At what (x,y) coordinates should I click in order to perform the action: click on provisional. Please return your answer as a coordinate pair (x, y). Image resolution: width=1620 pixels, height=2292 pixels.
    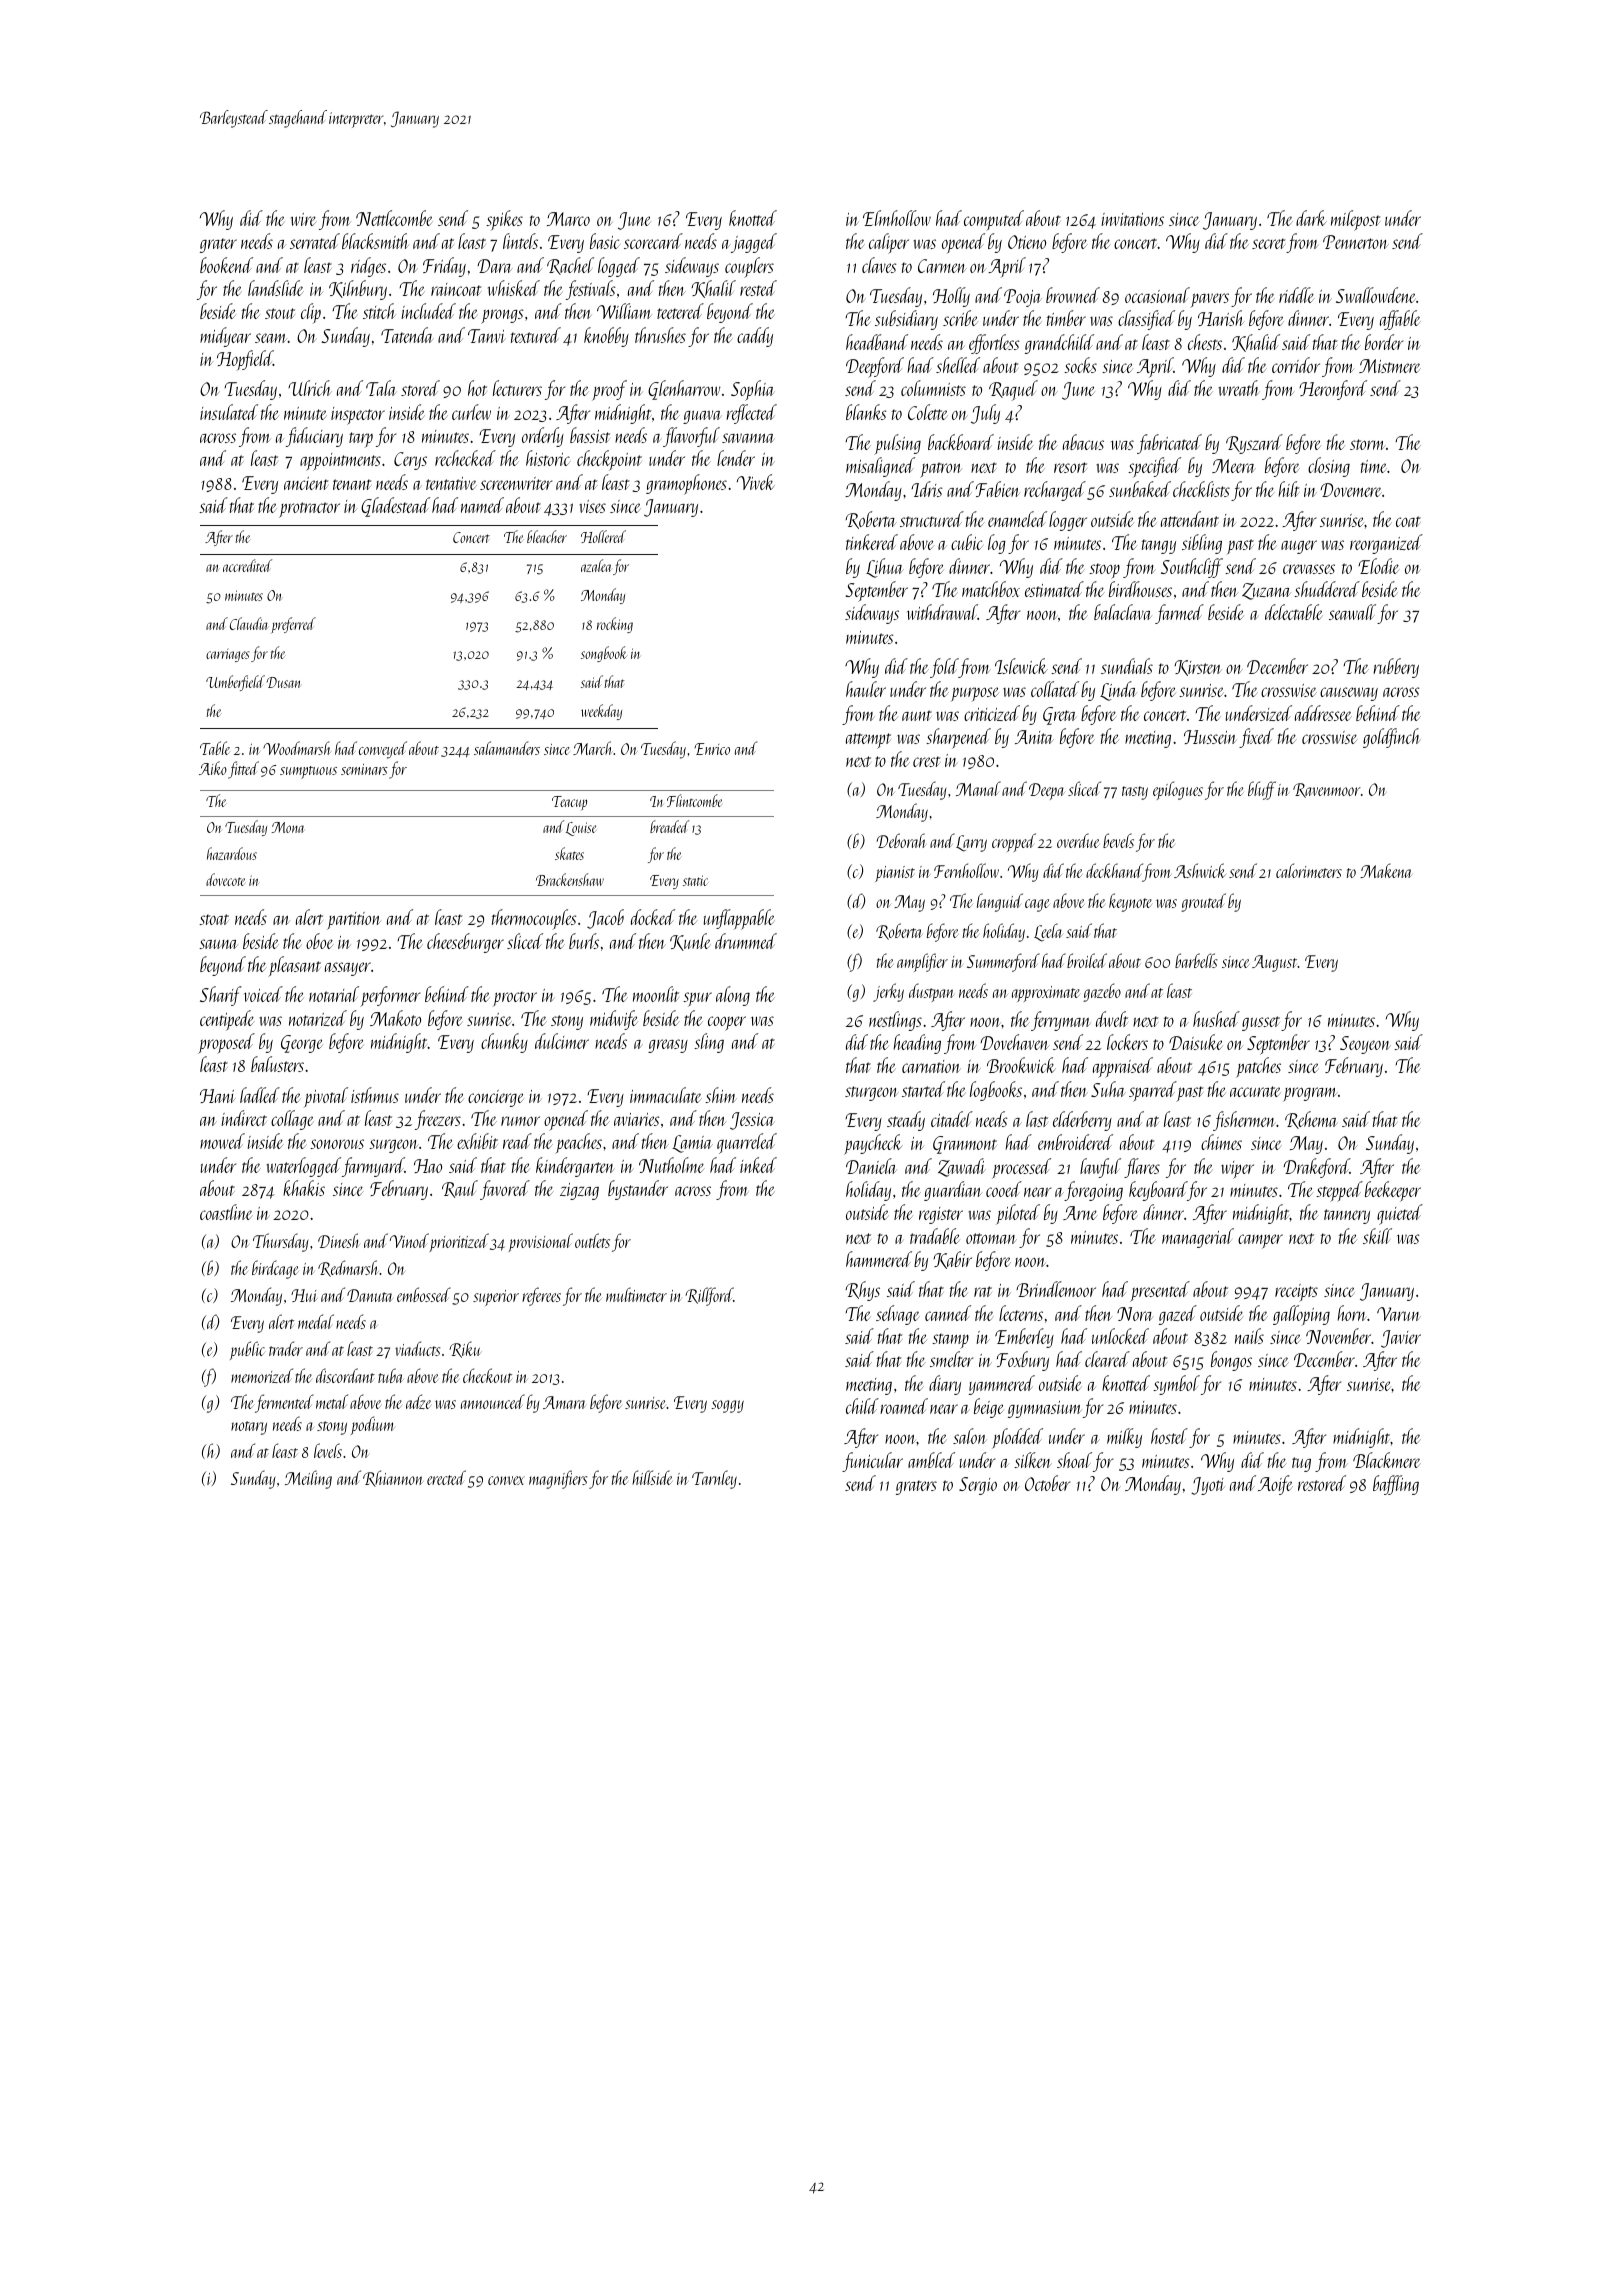
    Looking at the image, I should click on (540, 1242).
